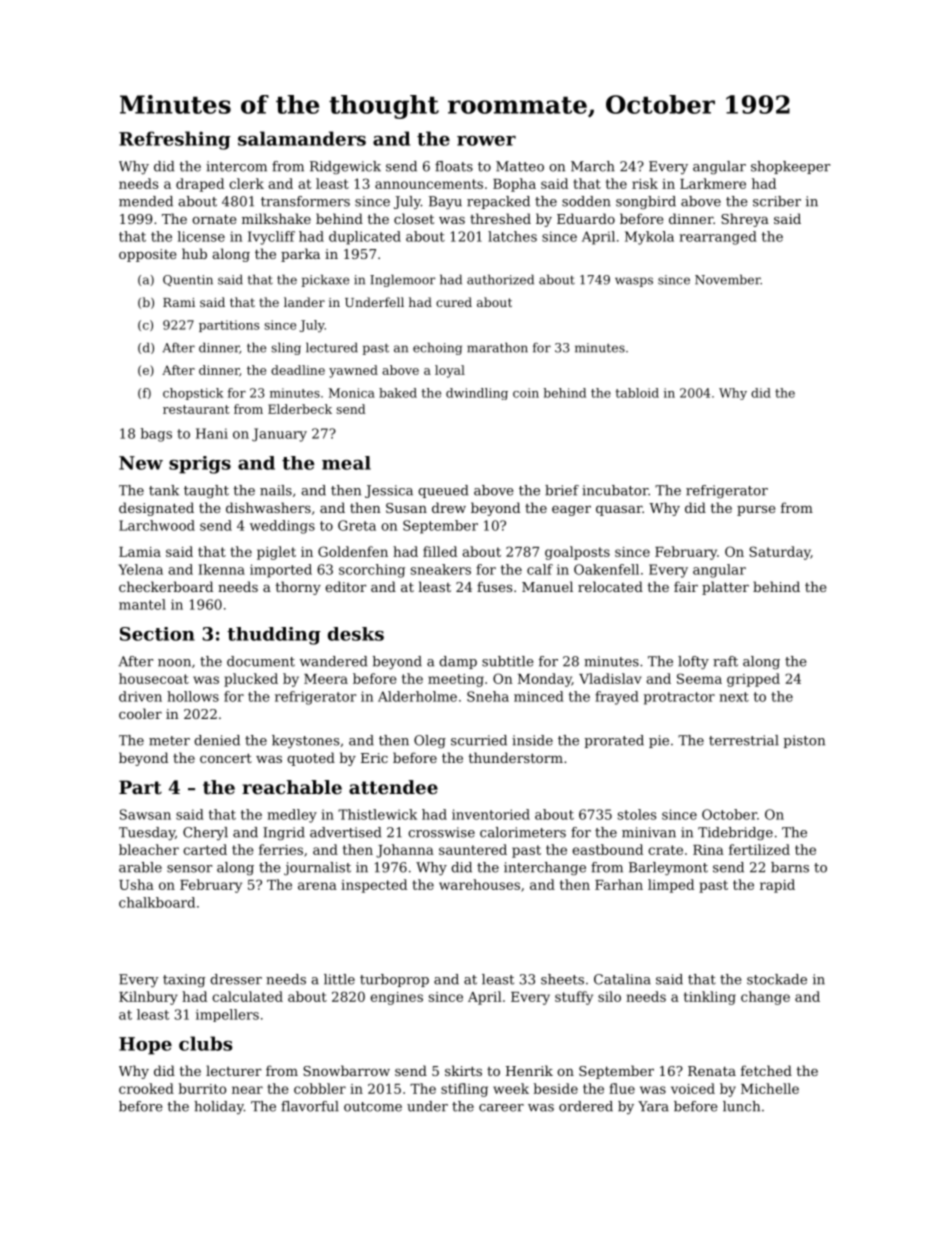 This screenshot has height=1233, width=952. Describe the element at coordinates (529, 1070) in the screenshot. I see `Henrik` at that location.
